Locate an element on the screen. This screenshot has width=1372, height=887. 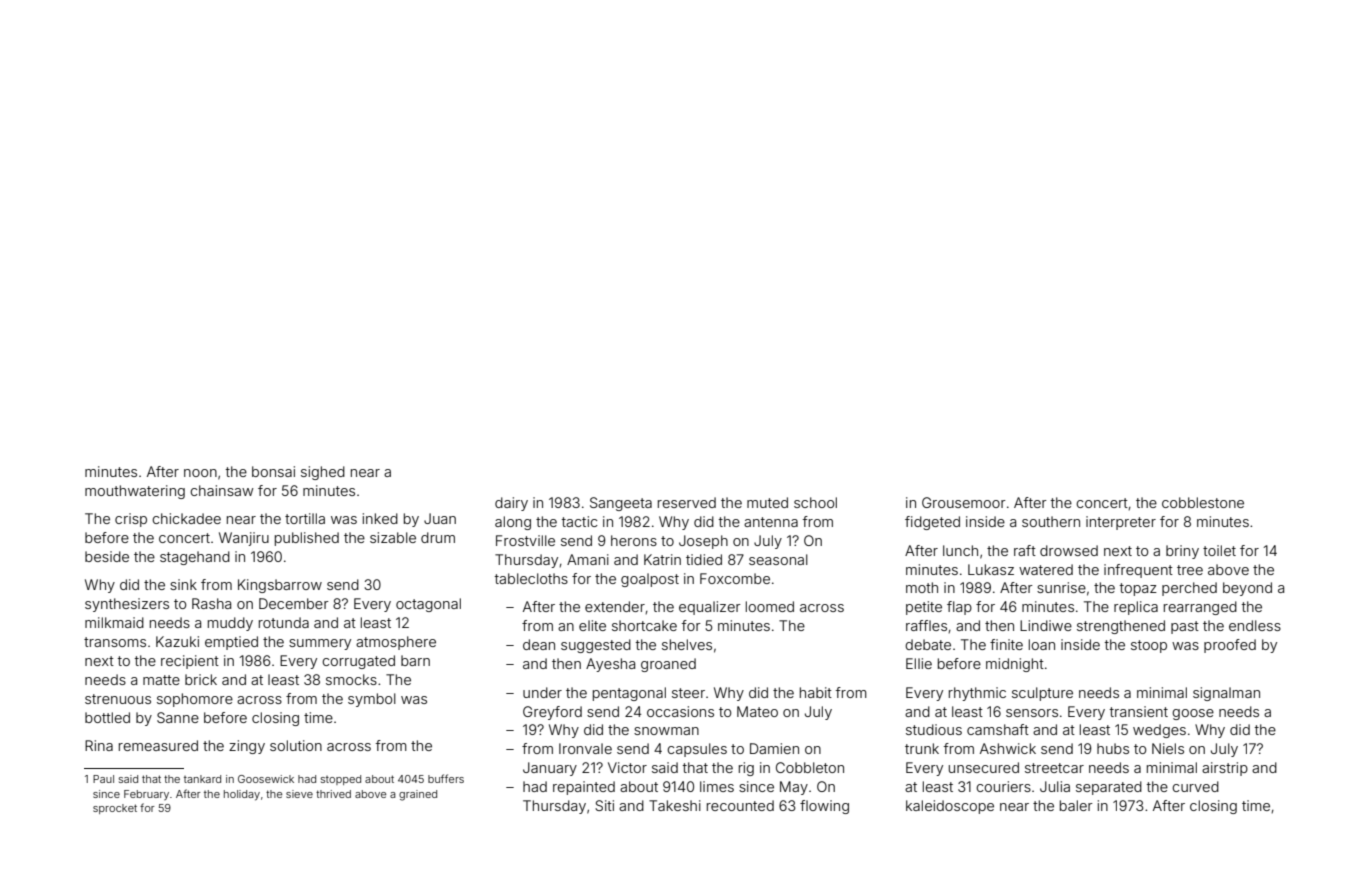
signalman is located at coordinates (1226, 694).
